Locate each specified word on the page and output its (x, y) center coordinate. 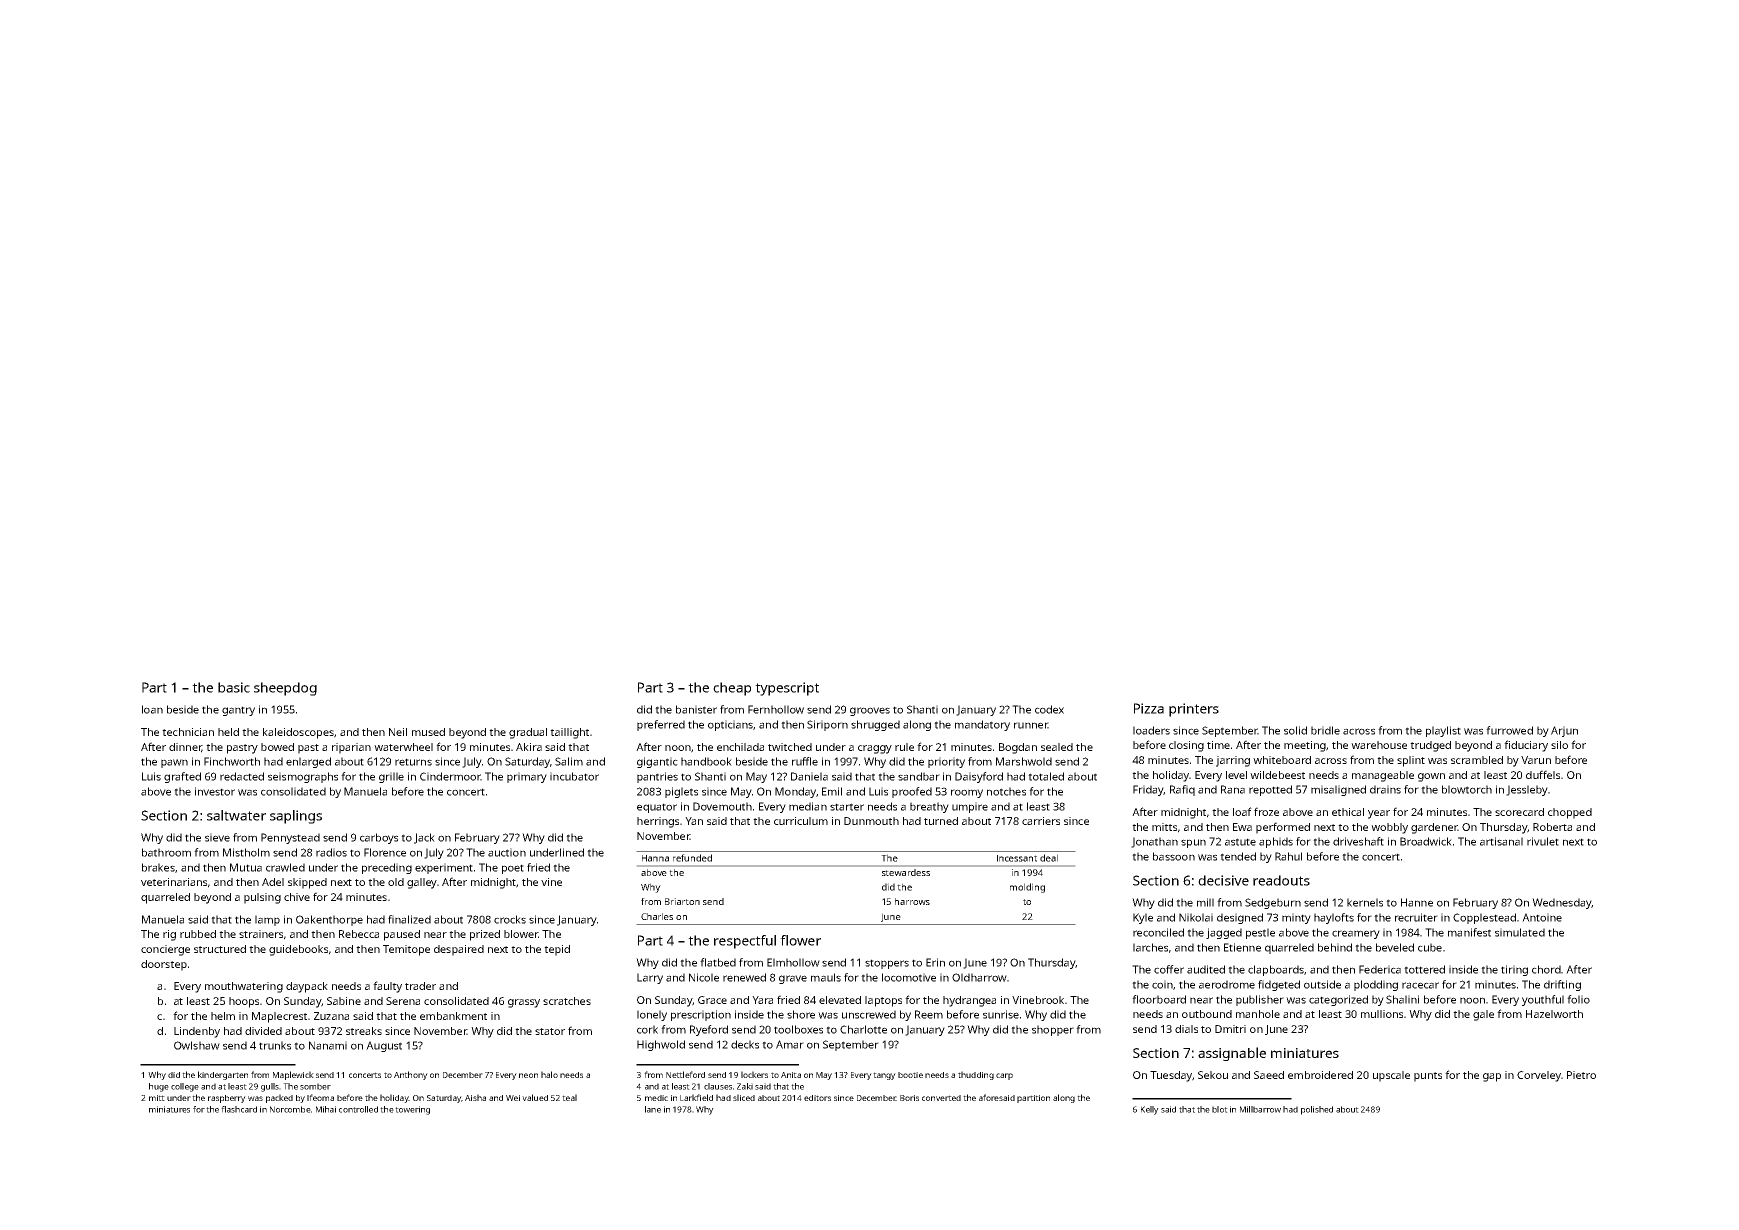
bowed (277, 747)
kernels (1365, 902)
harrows (912, 901)
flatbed (718, 962)
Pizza (1149, 708)
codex (1049, 709)
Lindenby (197, 1032)
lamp (267, 920)
